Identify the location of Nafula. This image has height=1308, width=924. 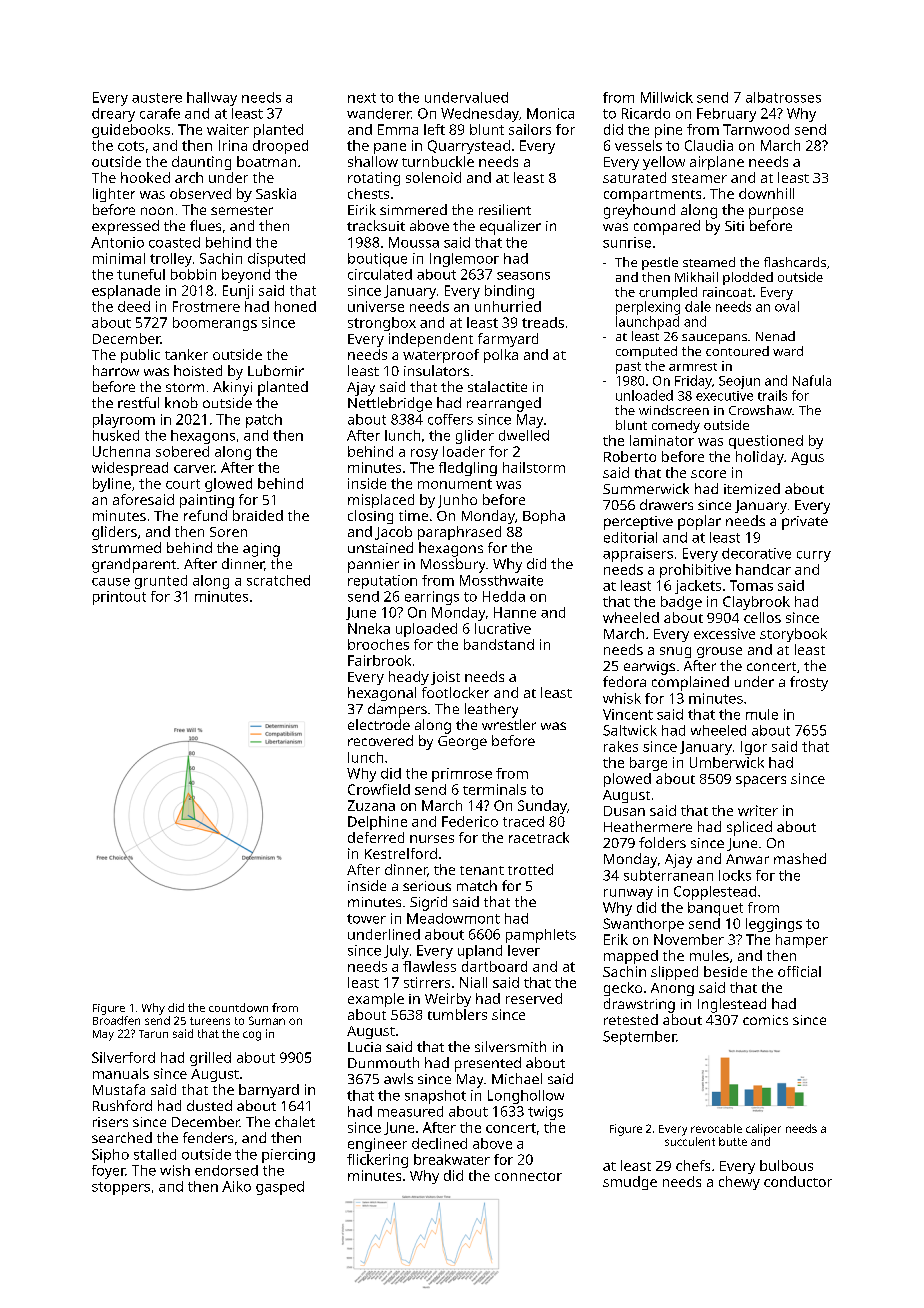
(812, 380).
